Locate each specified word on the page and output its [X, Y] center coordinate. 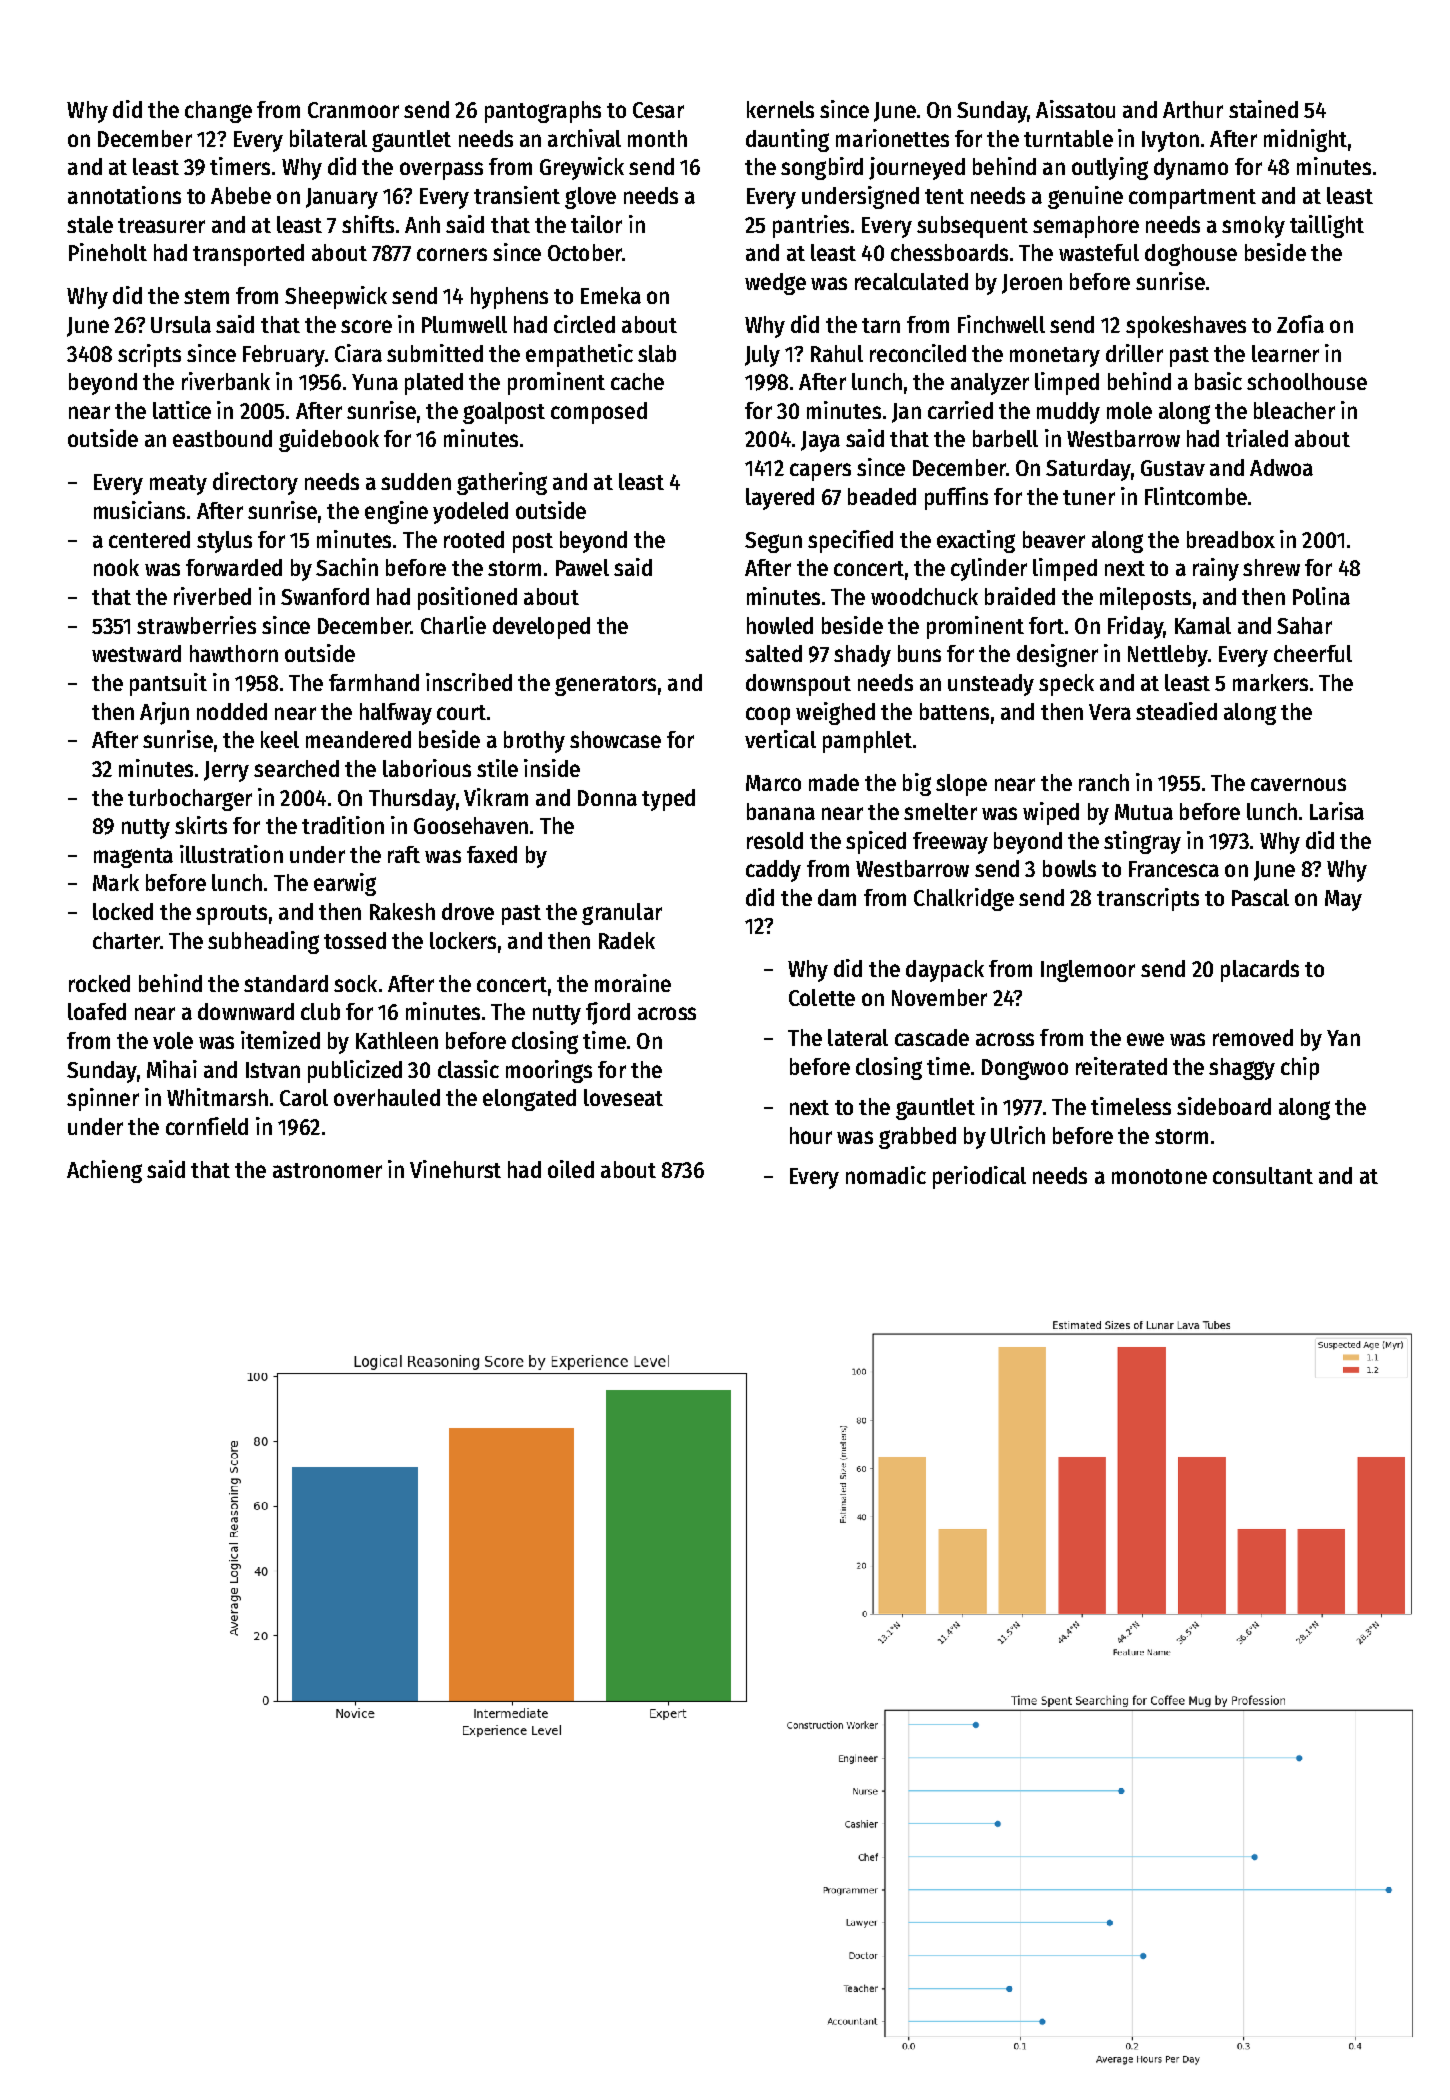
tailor [596, 224]
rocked [99, 983]
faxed [492, 854]
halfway [396, 714]
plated [434, 384]
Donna [607, 798]
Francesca [1174, 869]
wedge [775, 284]
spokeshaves [1186, 327]
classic [468, 1069]
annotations [124, 195]
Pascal [1260, 897]
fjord [608, 1013]
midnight [1305, 140]
